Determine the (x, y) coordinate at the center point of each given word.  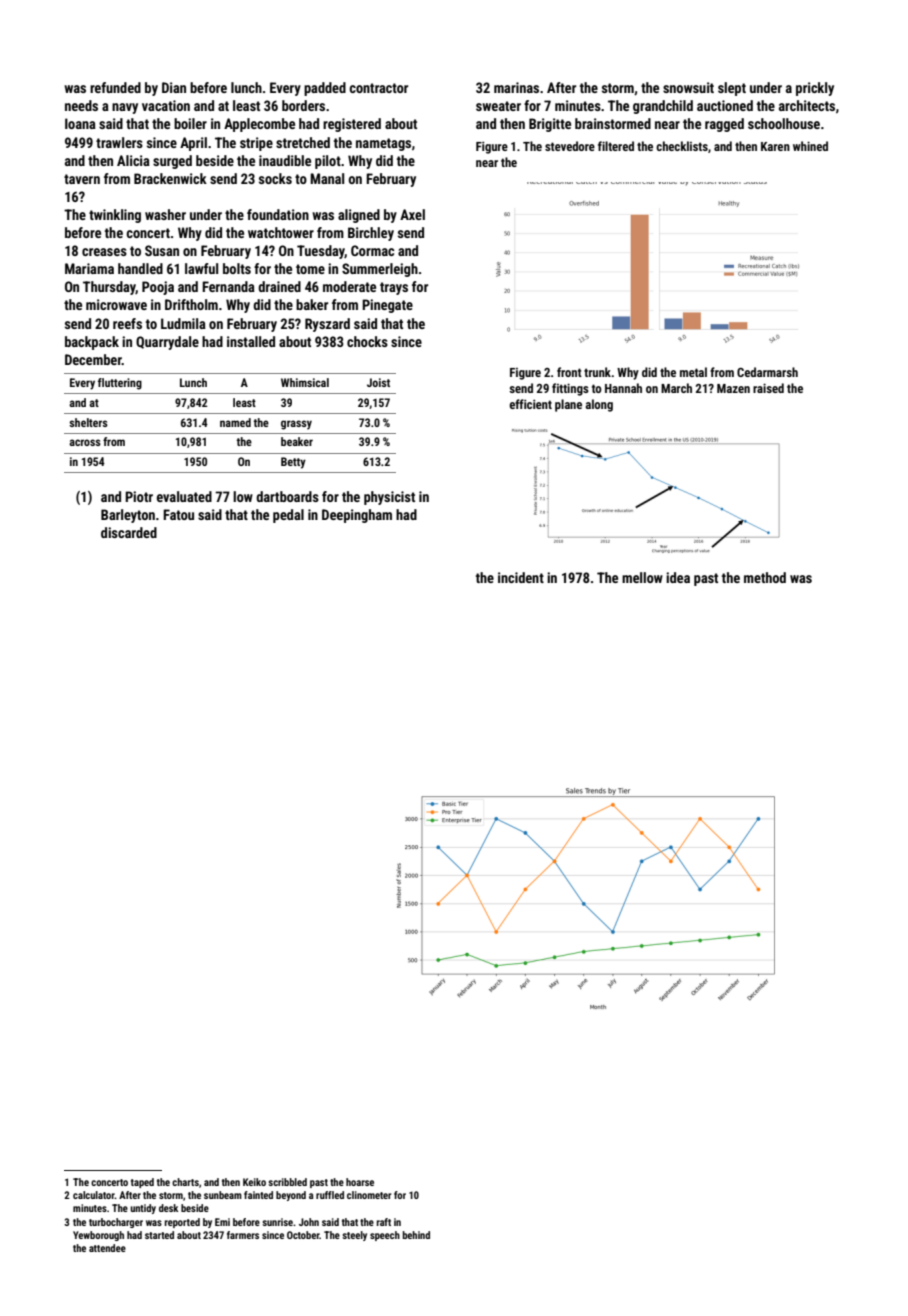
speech (385, 1236)
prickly (815, 89)
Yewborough (98, 1236)
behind (416, 1235)
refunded (115, 87)
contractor (378, 88)
